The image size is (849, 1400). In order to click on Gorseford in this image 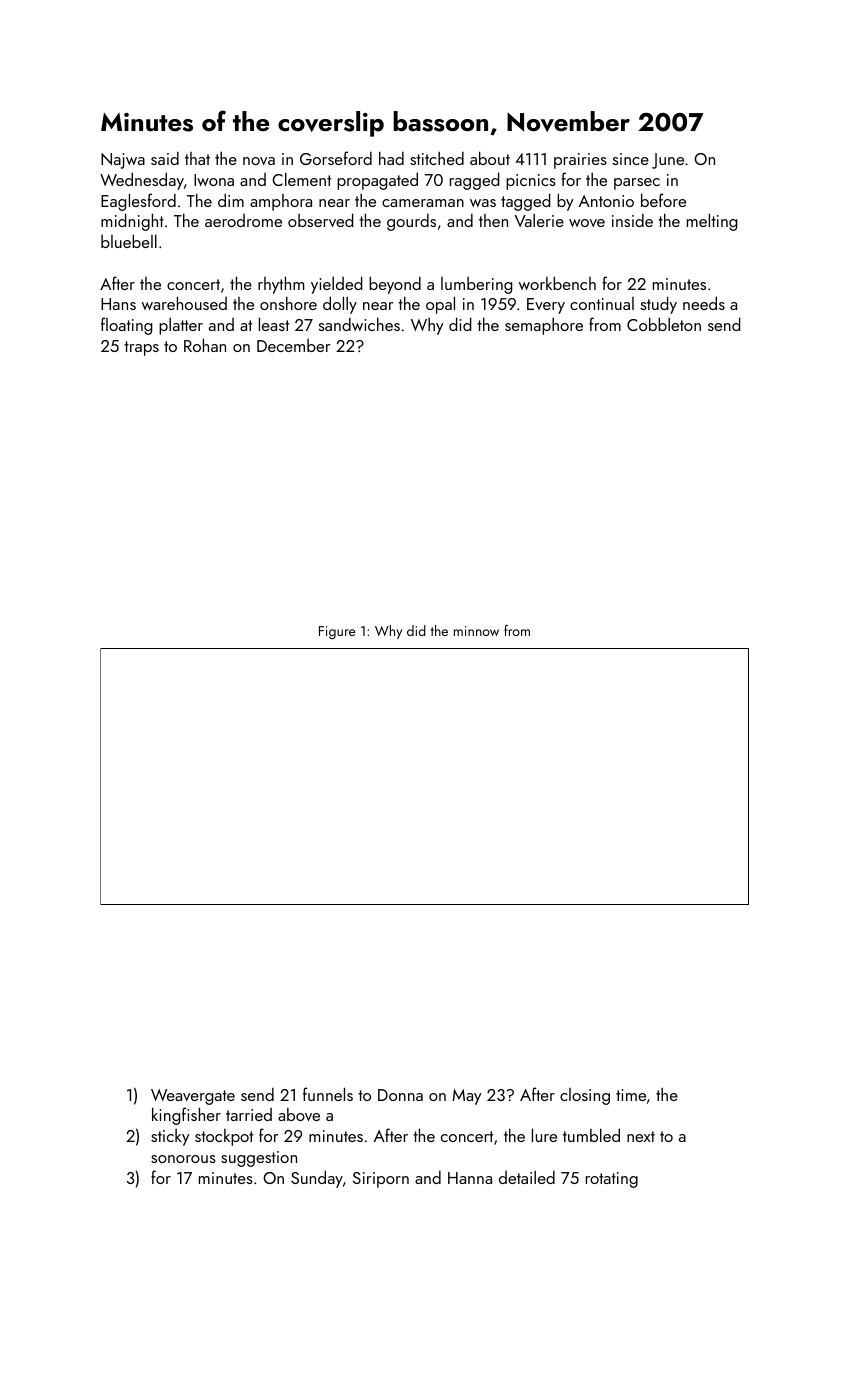, I will do `click(336, 158)`.
